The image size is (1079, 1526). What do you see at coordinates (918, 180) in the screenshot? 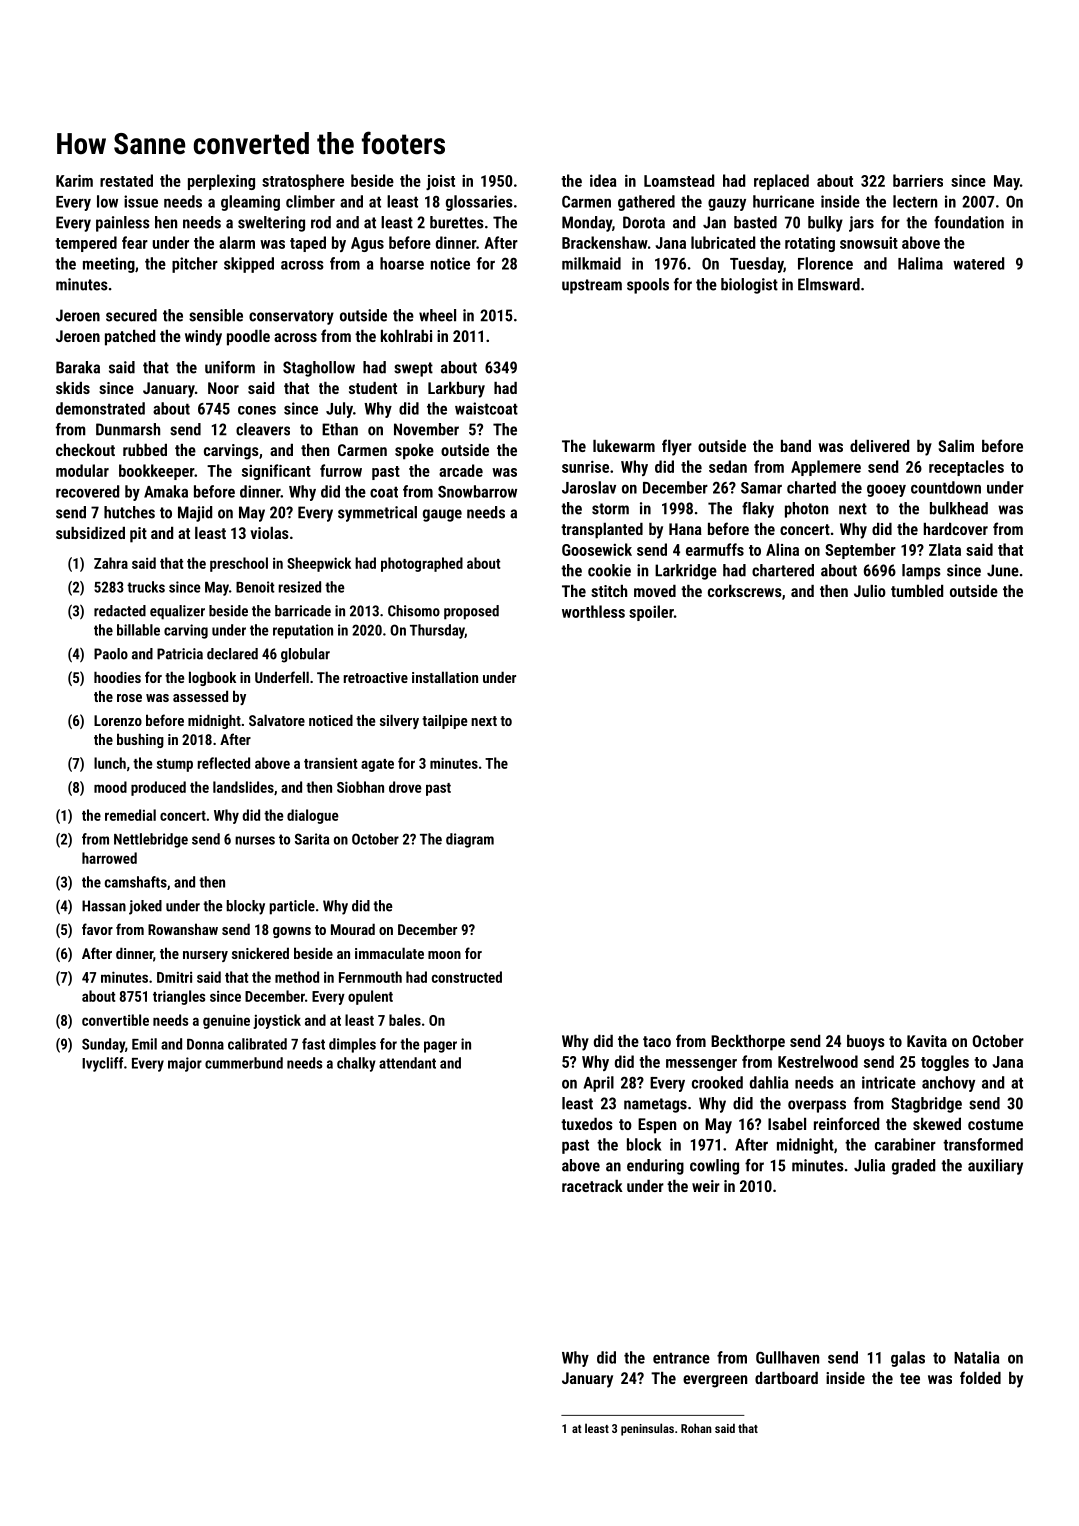
I see `barriers` at bounding box center [918, 180].
